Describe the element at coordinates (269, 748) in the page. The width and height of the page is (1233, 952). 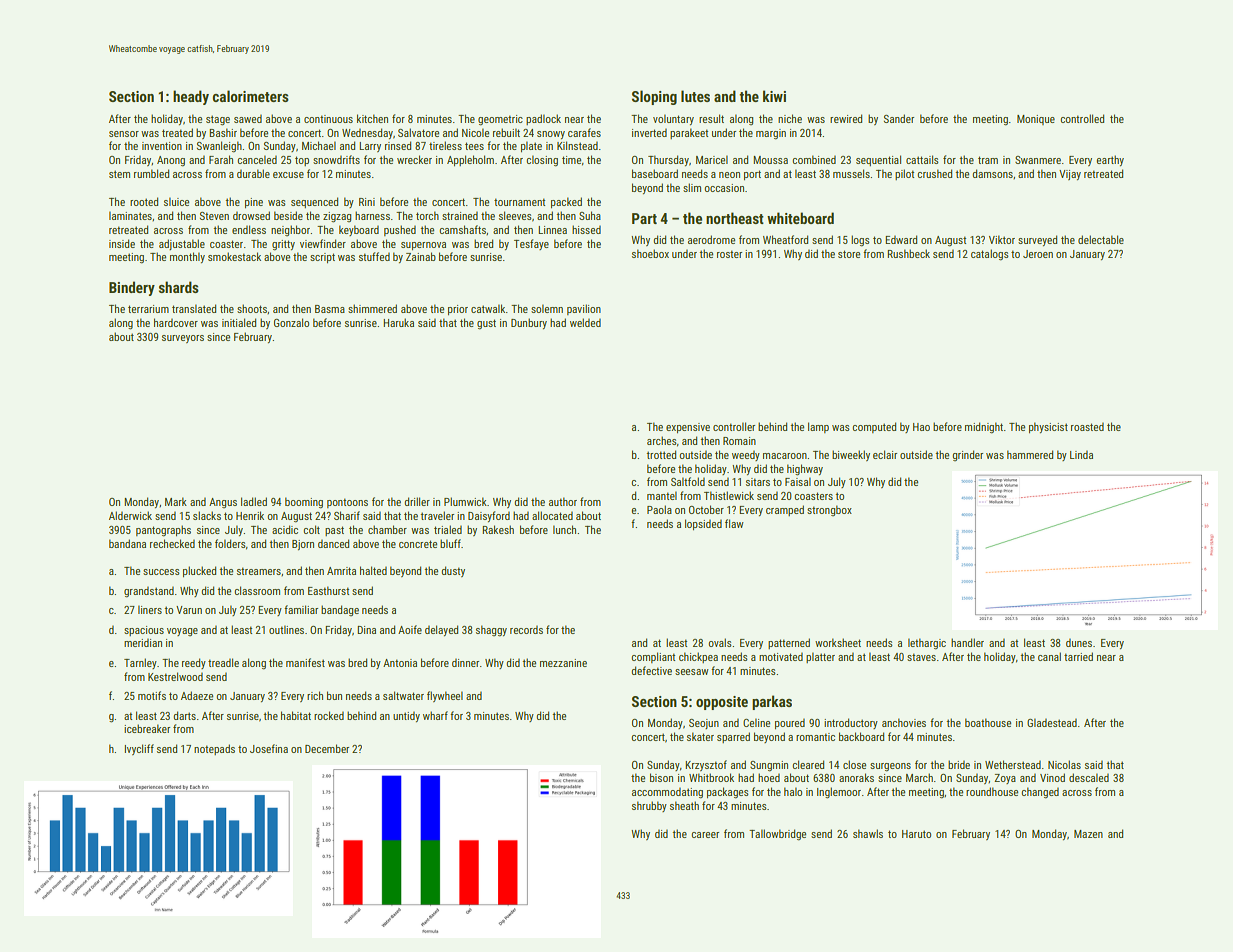
I see `Josefina` at that location.
